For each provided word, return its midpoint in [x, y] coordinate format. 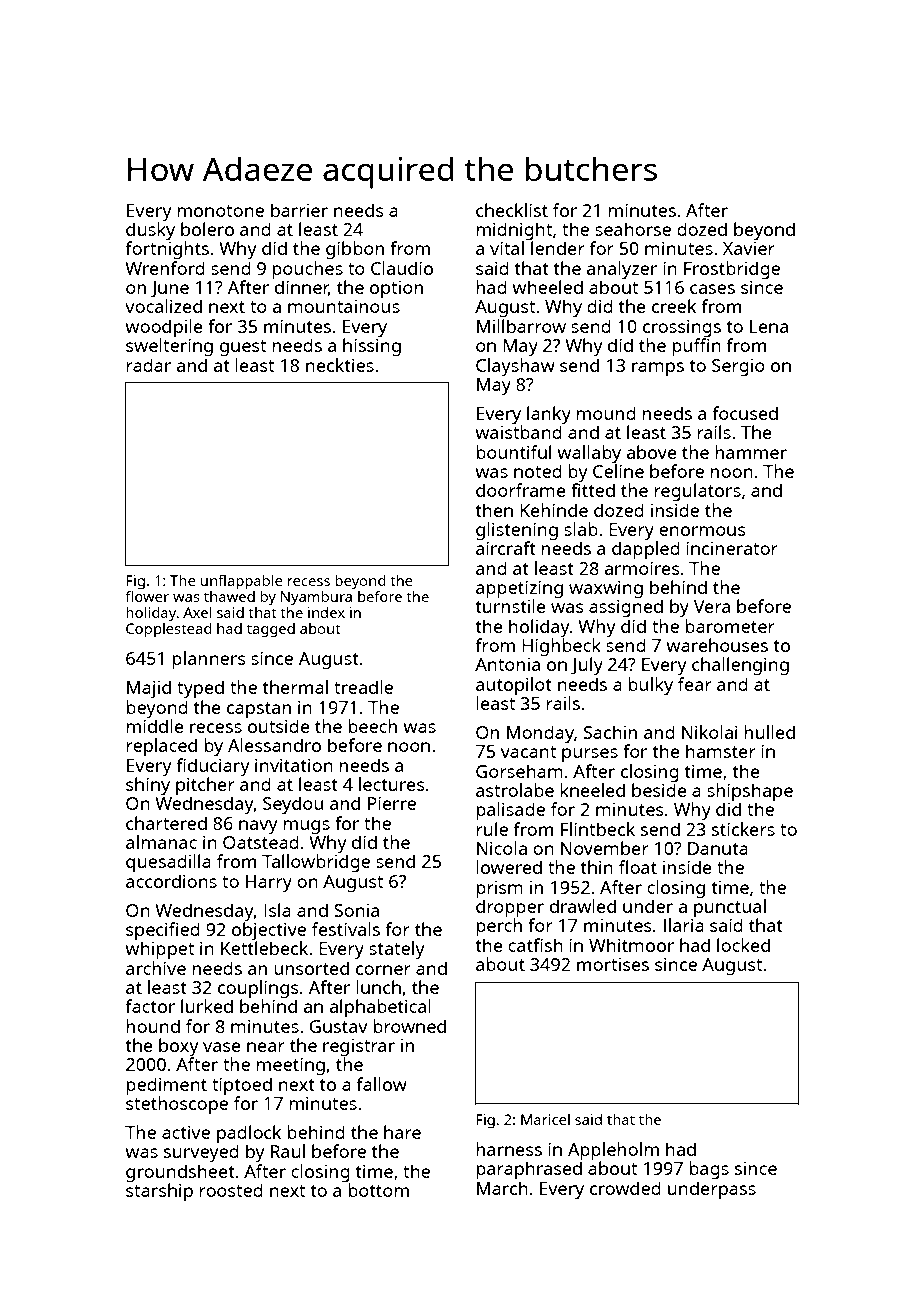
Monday [540, 734]
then [494, 510]
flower [147, 596]
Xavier [749, 248]
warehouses [717, 645]
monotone [221, 211]
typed [200, 689]
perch [499, 927]
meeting [291, 1066]
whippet [159, 950]
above [652, 452]
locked [743, 945]
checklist [512, 210]
